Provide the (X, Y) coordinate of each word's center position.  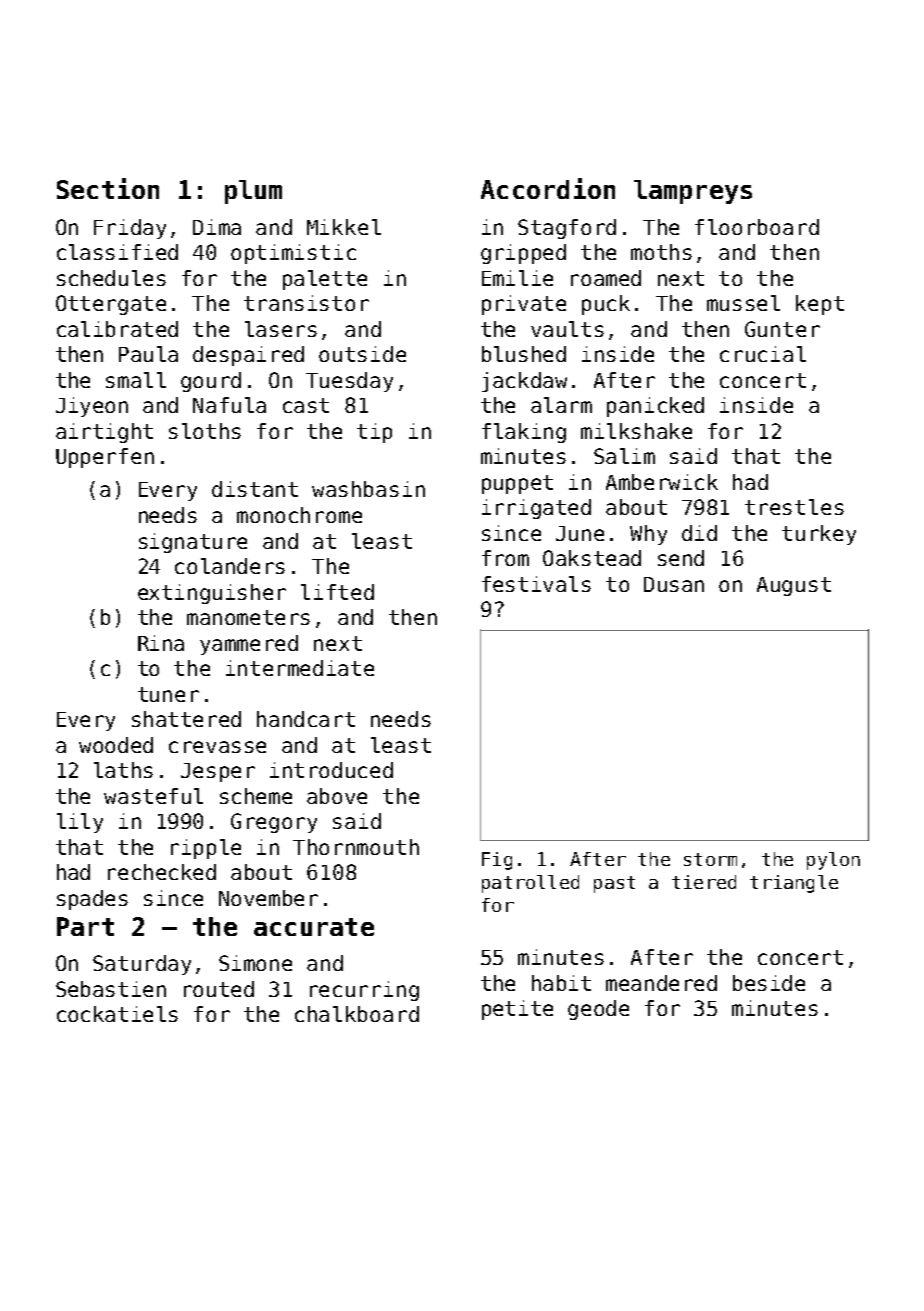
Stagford (567, 229)
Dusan (674, 584)
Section (108, 188)
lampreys (693, 192)
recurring (364, 991)
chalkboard (357, 1014)
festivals (536, 584)
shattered (186, 719)
